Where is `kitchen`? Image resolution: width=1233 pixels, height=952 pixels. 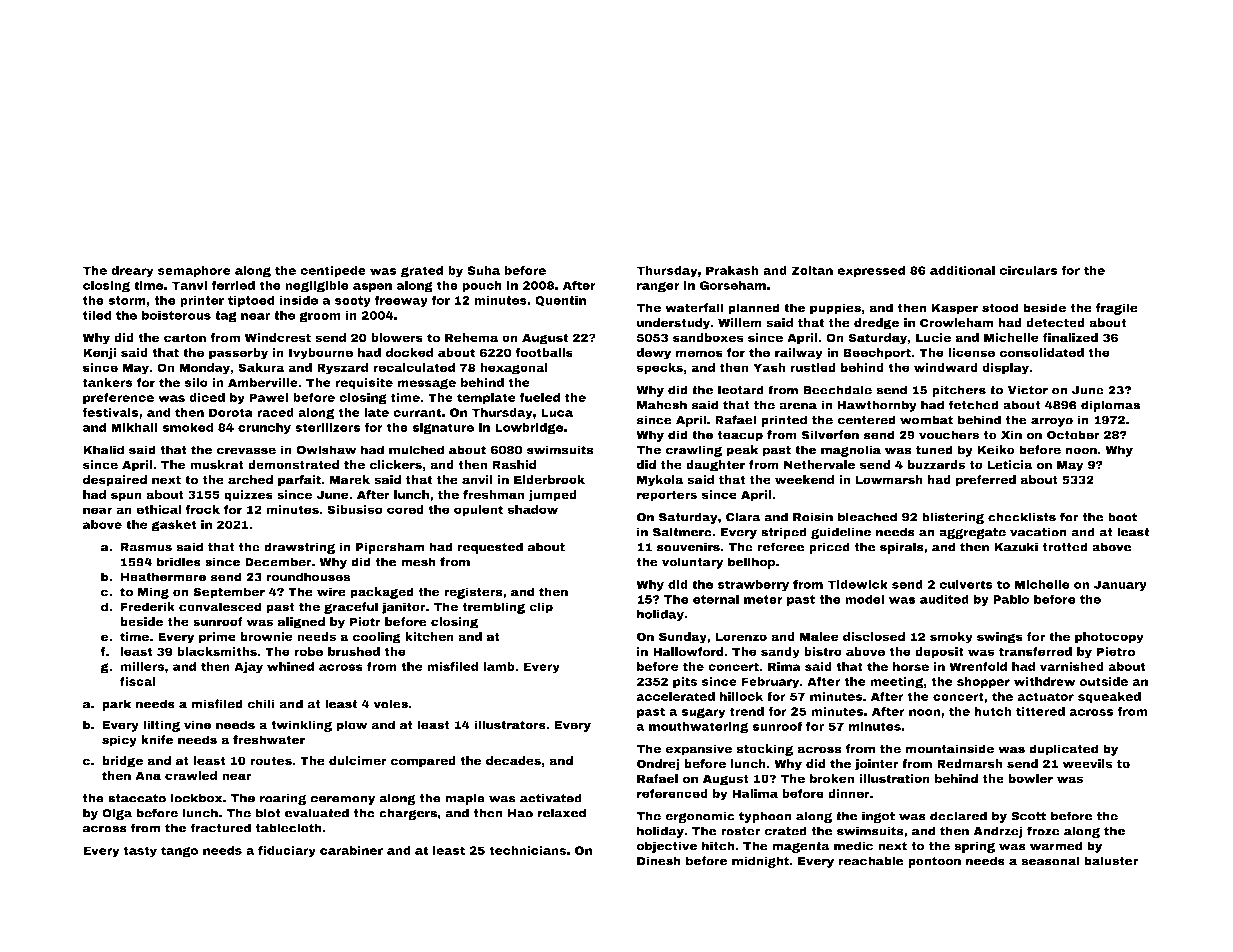 kitchen is located at coordinates (429, 636).
